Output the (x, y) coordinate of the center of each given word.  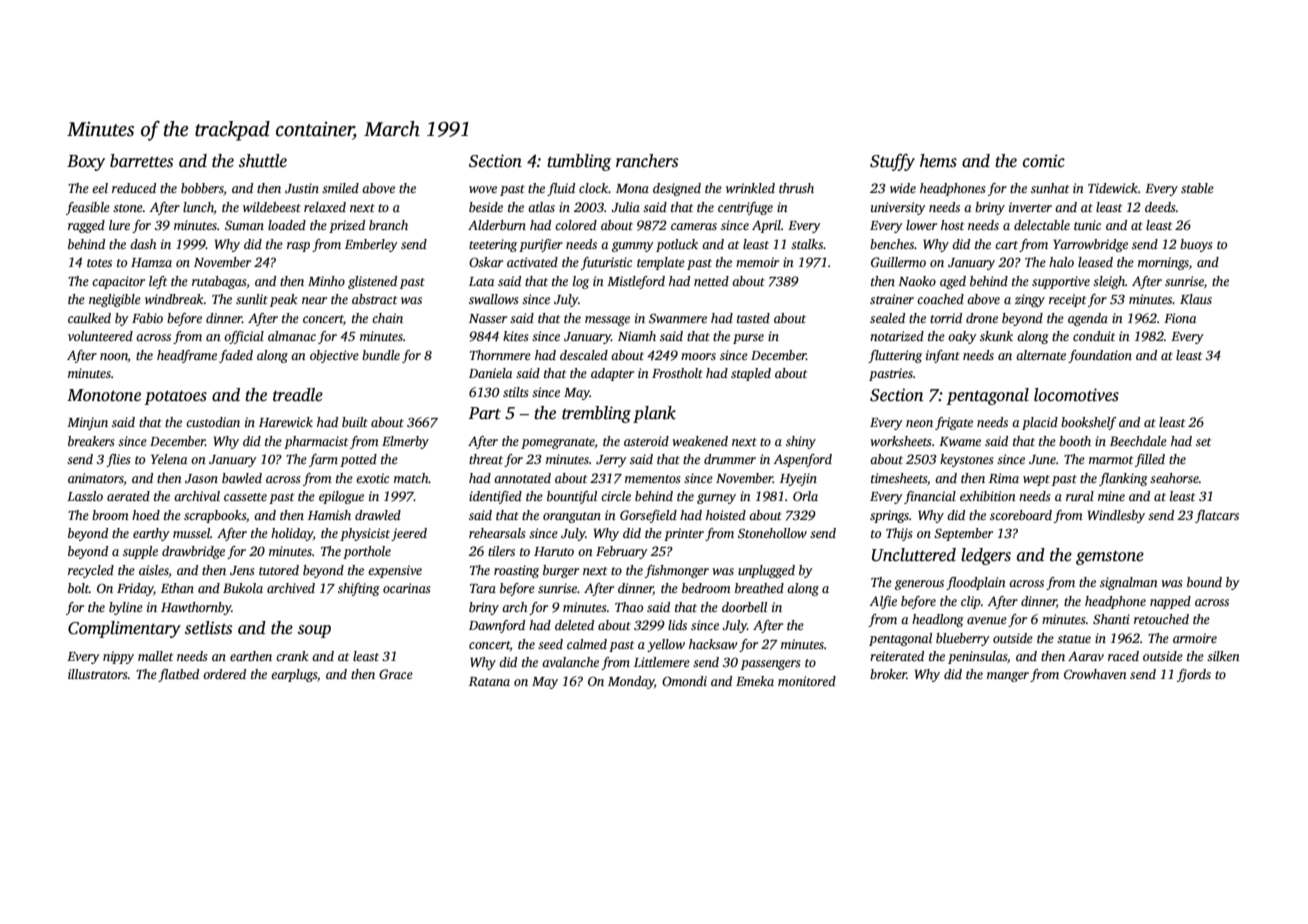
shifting (359, 589)
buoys (1196, 245)
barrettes (141, 161)
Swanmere (678, 318)
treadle (298, 395)
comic (1044, 161)
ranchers (647, 161)
